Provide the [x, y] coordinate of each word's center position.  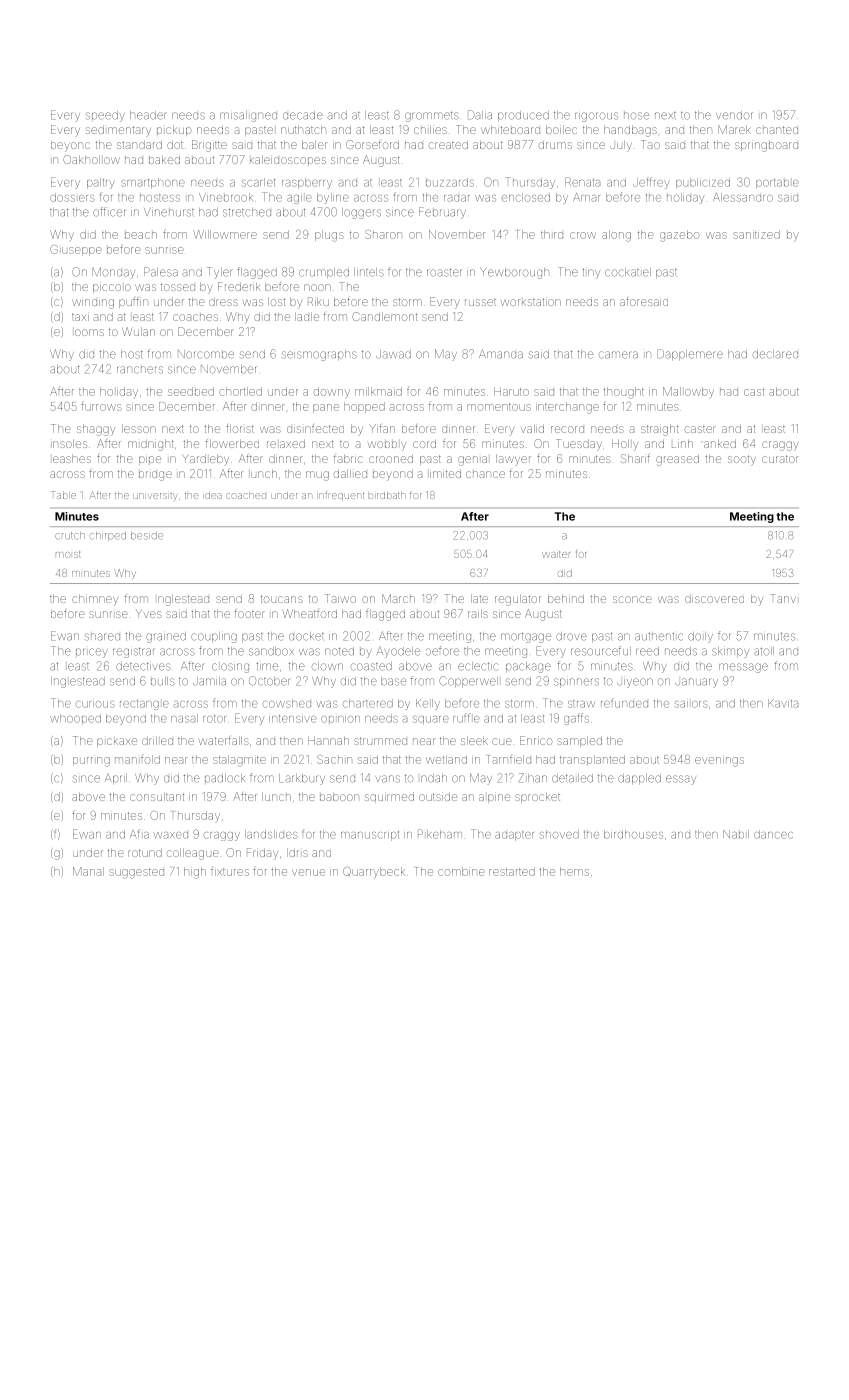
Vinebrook [226, 197]
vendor [734, 115]
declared [775, 354]
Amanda [501, 354]
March [398, 598]
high [195, 873]
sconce [632, 599]
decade [303, 115]
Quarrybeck [374, 872]
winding [93, 304]
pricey [92, 653]
